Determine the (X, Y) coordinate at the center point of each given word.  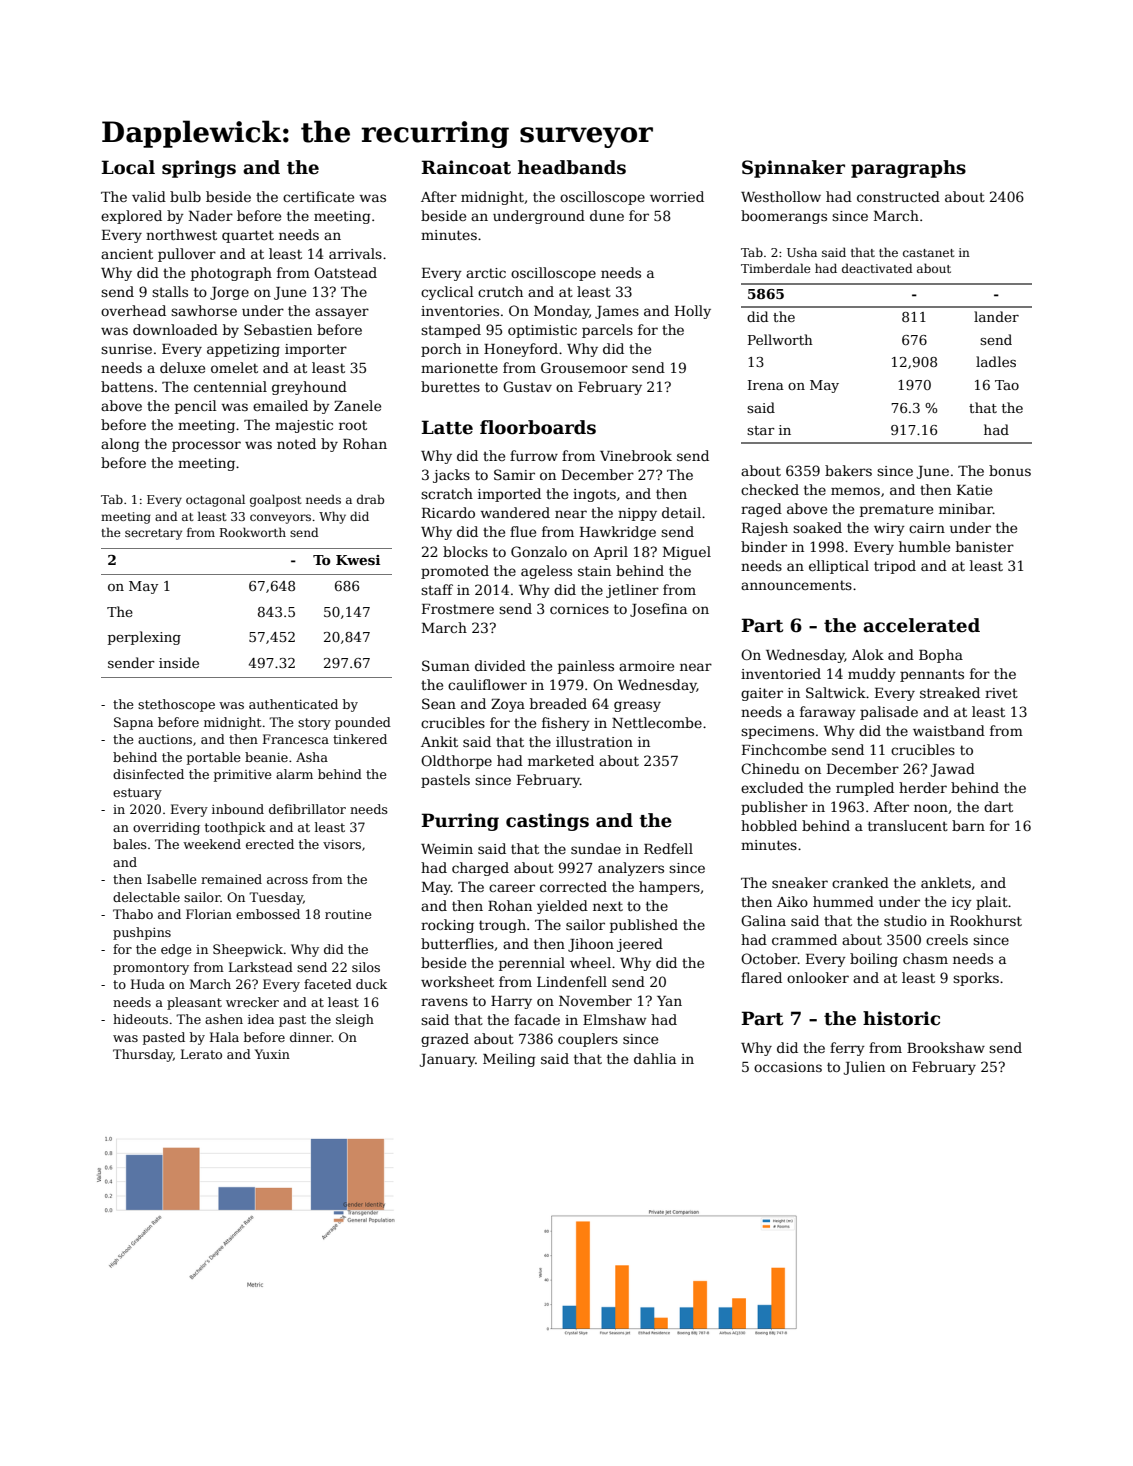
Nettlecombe (657, 722)
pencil (196, 407)
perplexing (144, 638)
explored (131, 217)
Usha (802, 252)
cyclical (447, 293)
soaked (817, 527)
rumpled (865, 789)
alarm (294, 774)
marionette (459, 368)
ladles (996, 361)
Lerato (201, 1054)
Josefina (658, 610)
